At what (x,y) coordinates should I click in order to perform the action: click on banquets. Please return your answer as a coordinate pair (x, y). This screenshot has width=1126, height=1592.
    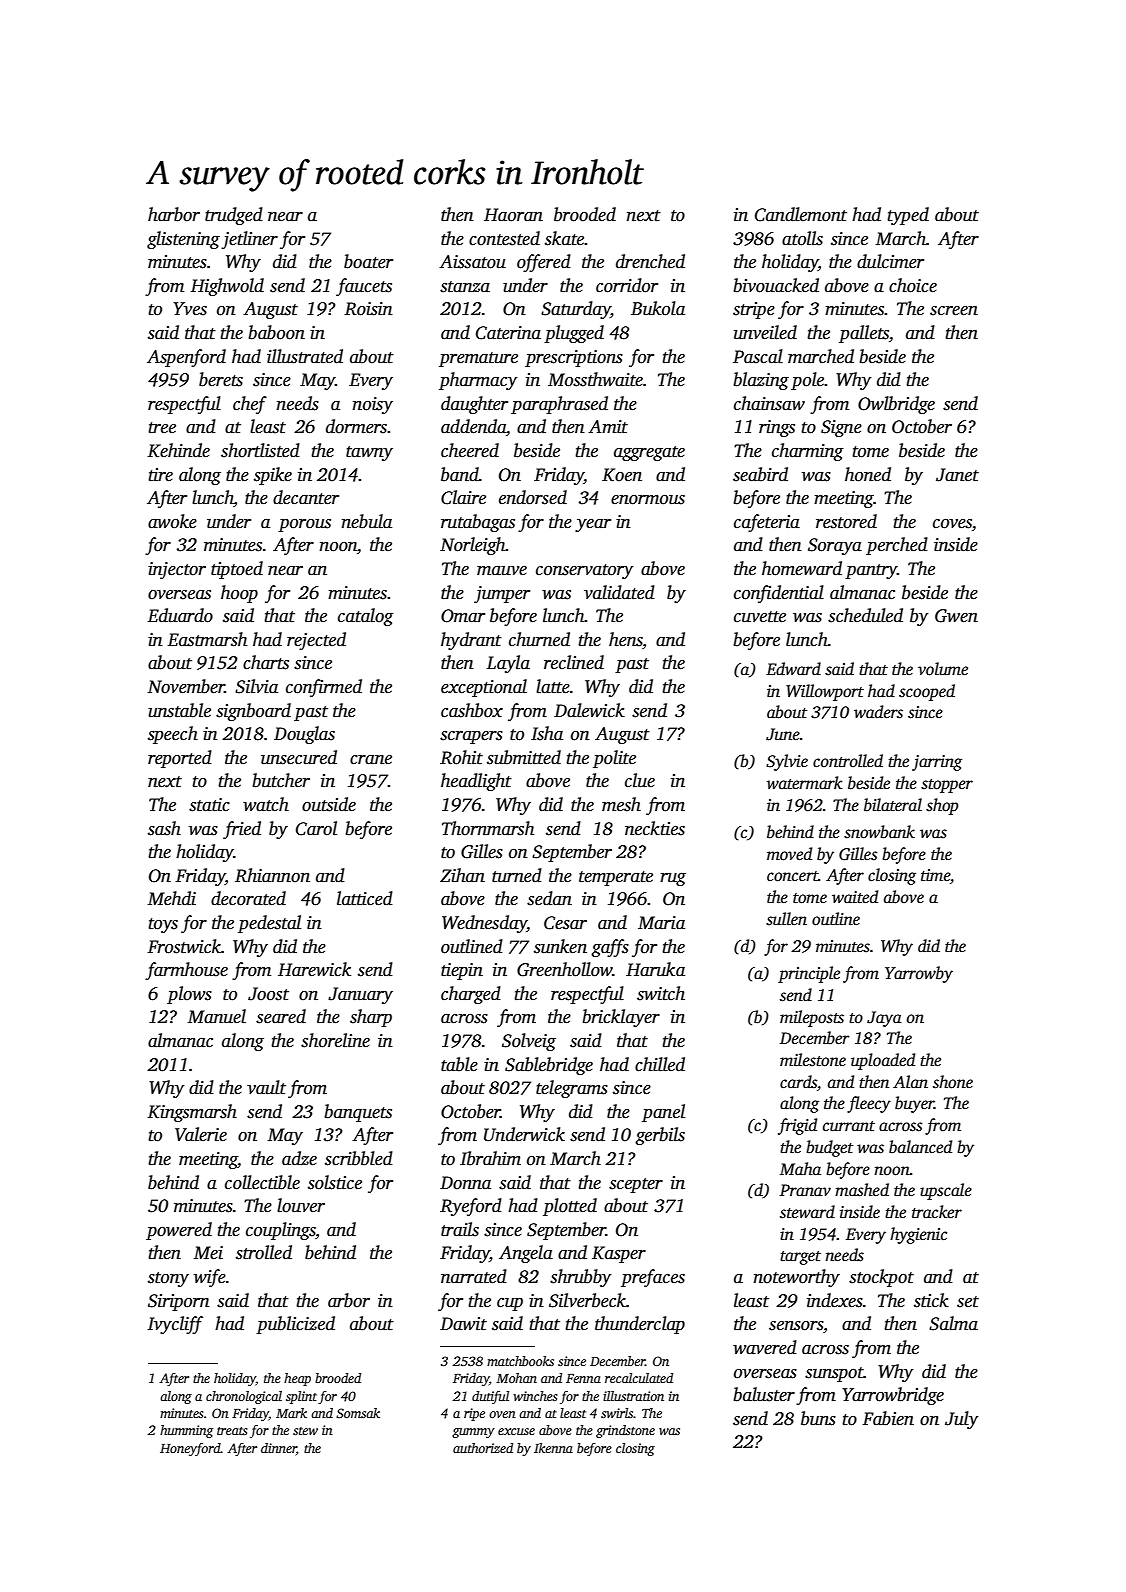
    Looking at the image, I should click on (358, 1113).
